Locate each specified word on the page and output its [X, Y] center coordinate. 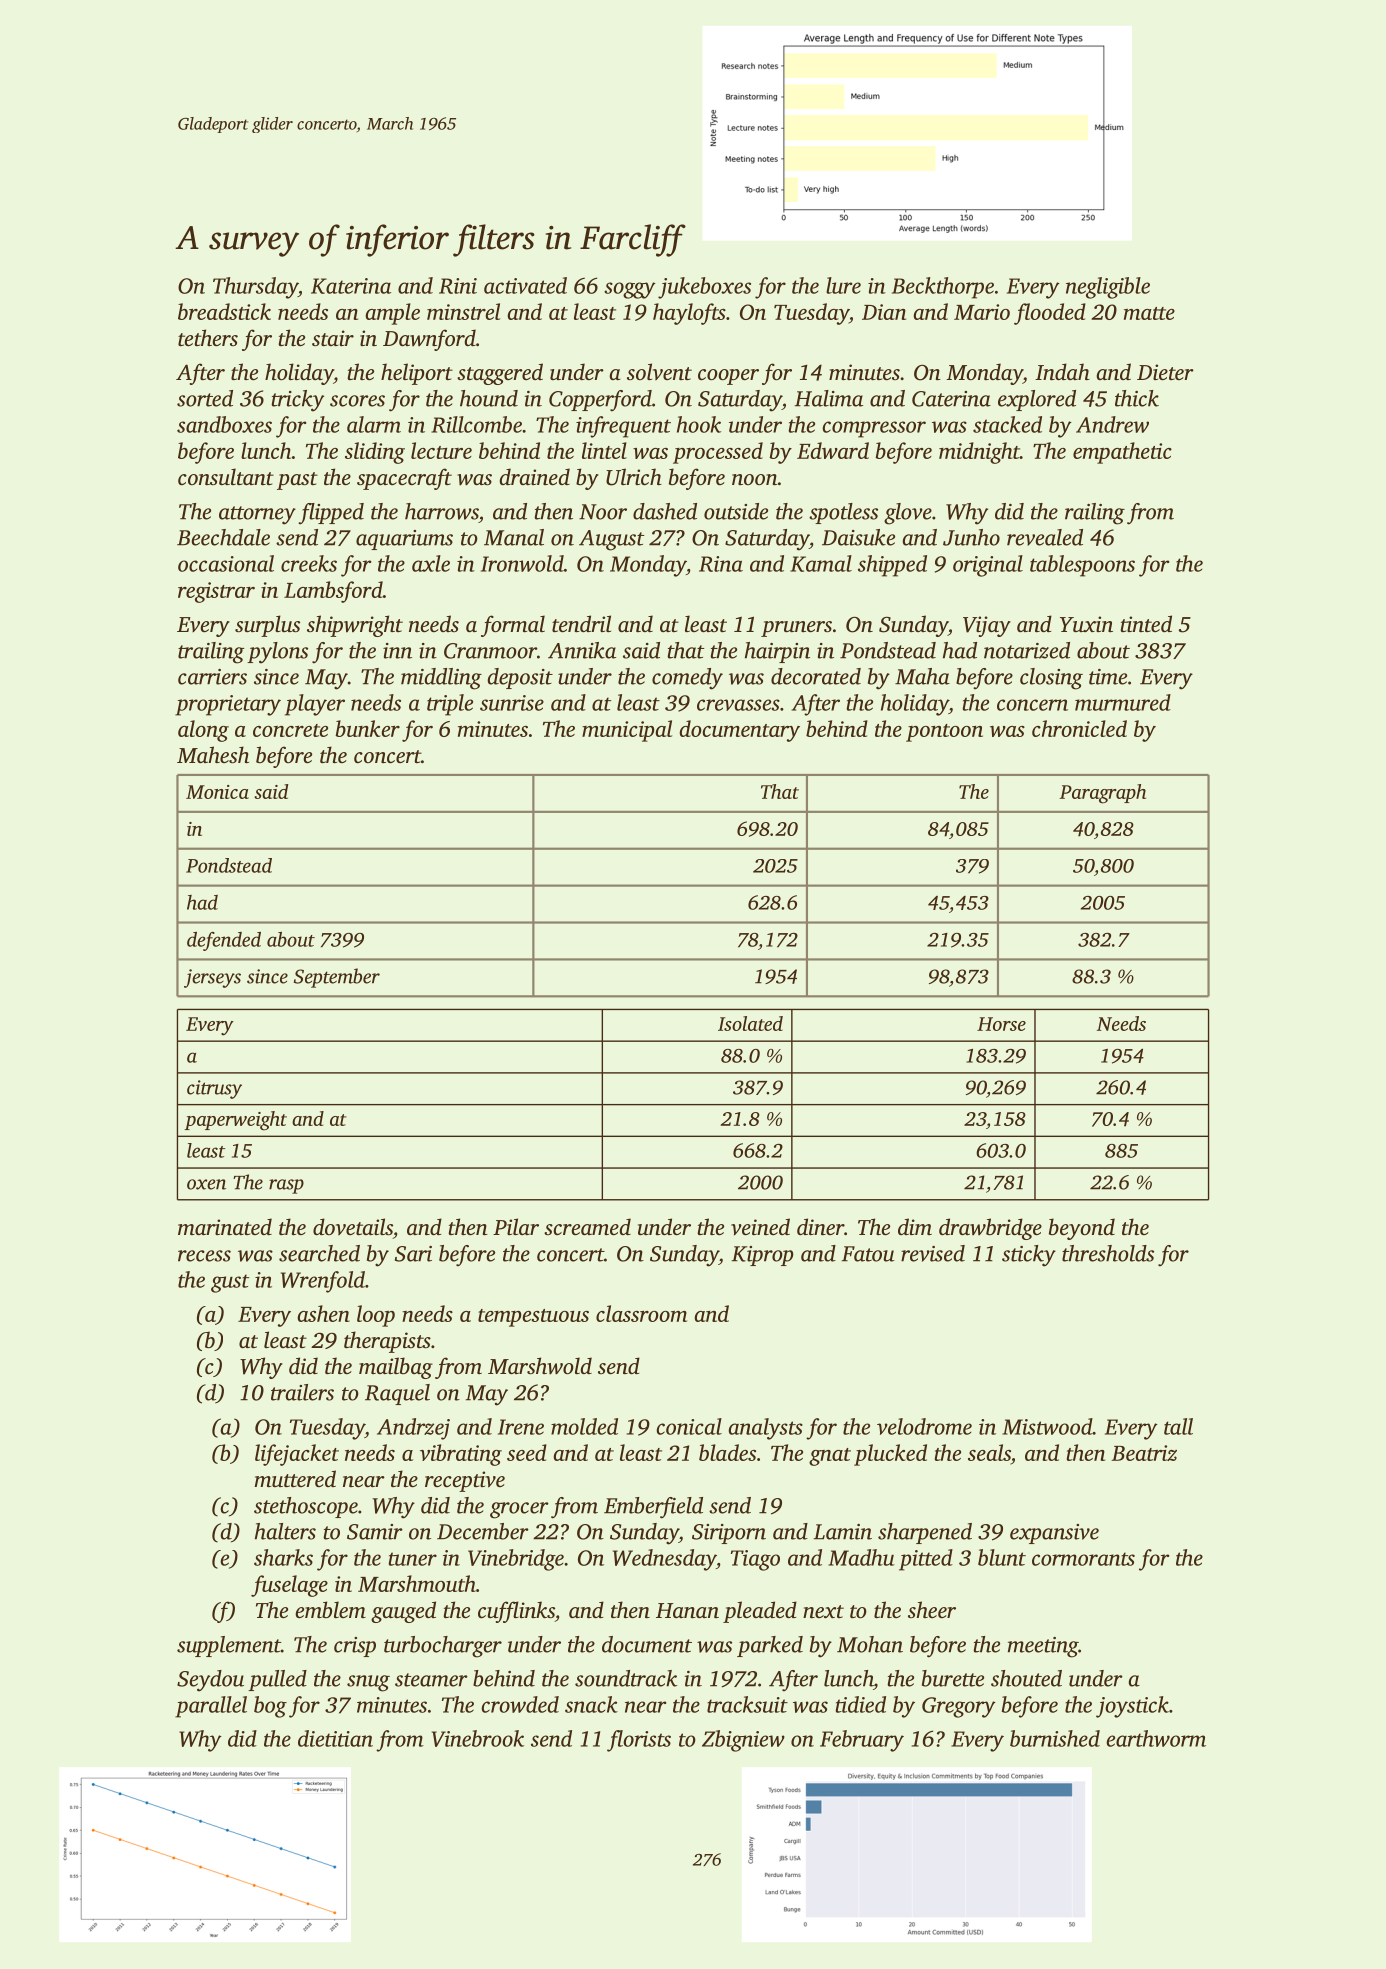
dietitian [335, 1738]
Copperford [600, 401]
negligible [1108, 288]
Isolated [750, 1023]
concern [1032, 705]
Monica [217, 792]
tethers [208, 337]
